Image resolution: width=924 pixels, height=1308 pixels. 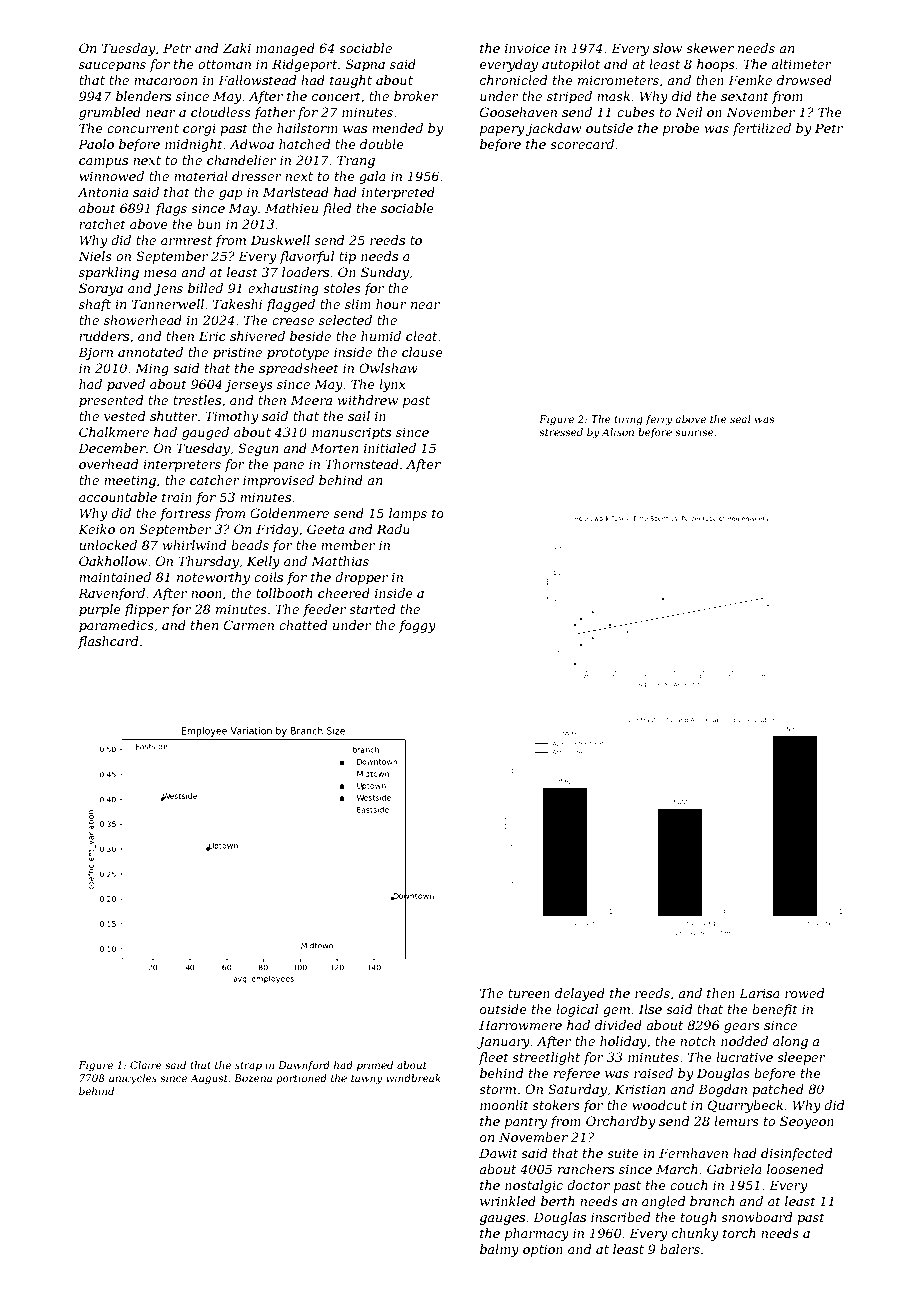 I want to click on shaft, so click(x=95, y=305).
